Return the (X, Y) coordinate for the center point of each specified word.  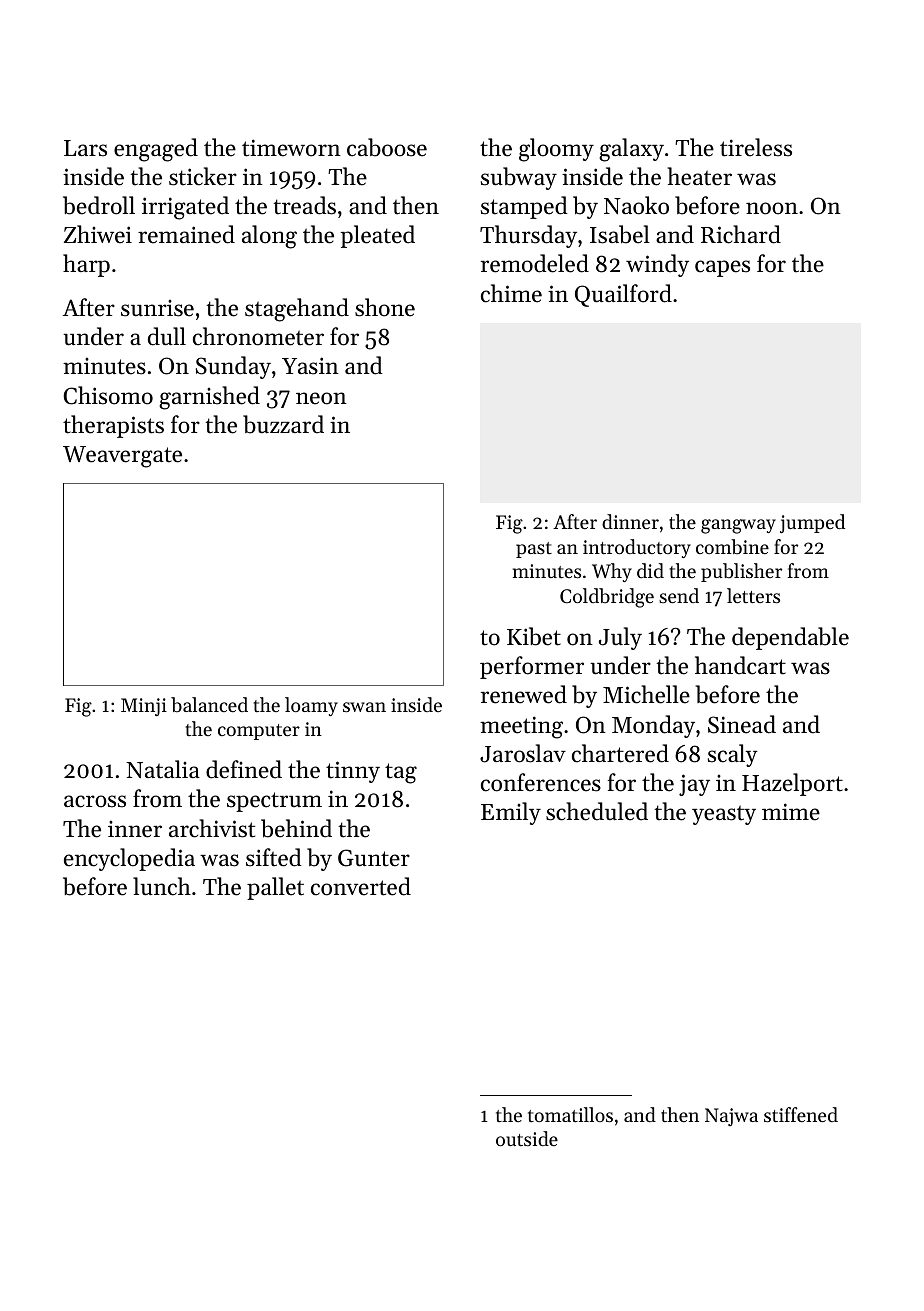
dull (167, 336)
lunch (162, 886)
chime (511, 293)
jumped (812, 523)
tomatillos (570, 1114)
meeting (521, 727)
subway (519, 178)
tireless (756, 147)
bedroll (99, 205)
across (95, 801)
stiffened (801, 1114)
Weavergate (122, 457)
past (534, 550)
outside (527, 1138)
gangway (738, 526)
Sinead (742, 724)
